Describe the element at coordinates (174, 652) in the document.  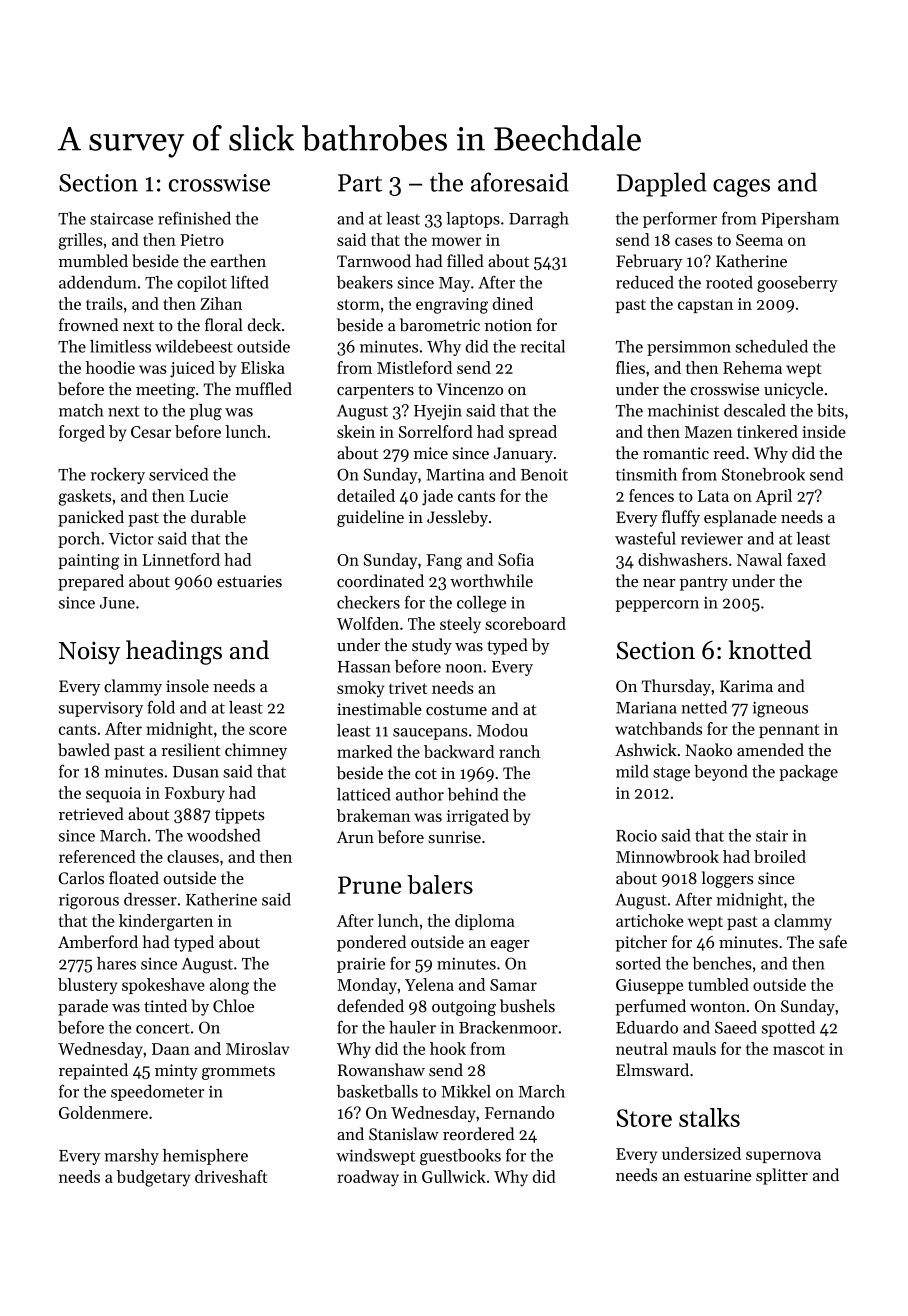
I see `headings` at that location.
